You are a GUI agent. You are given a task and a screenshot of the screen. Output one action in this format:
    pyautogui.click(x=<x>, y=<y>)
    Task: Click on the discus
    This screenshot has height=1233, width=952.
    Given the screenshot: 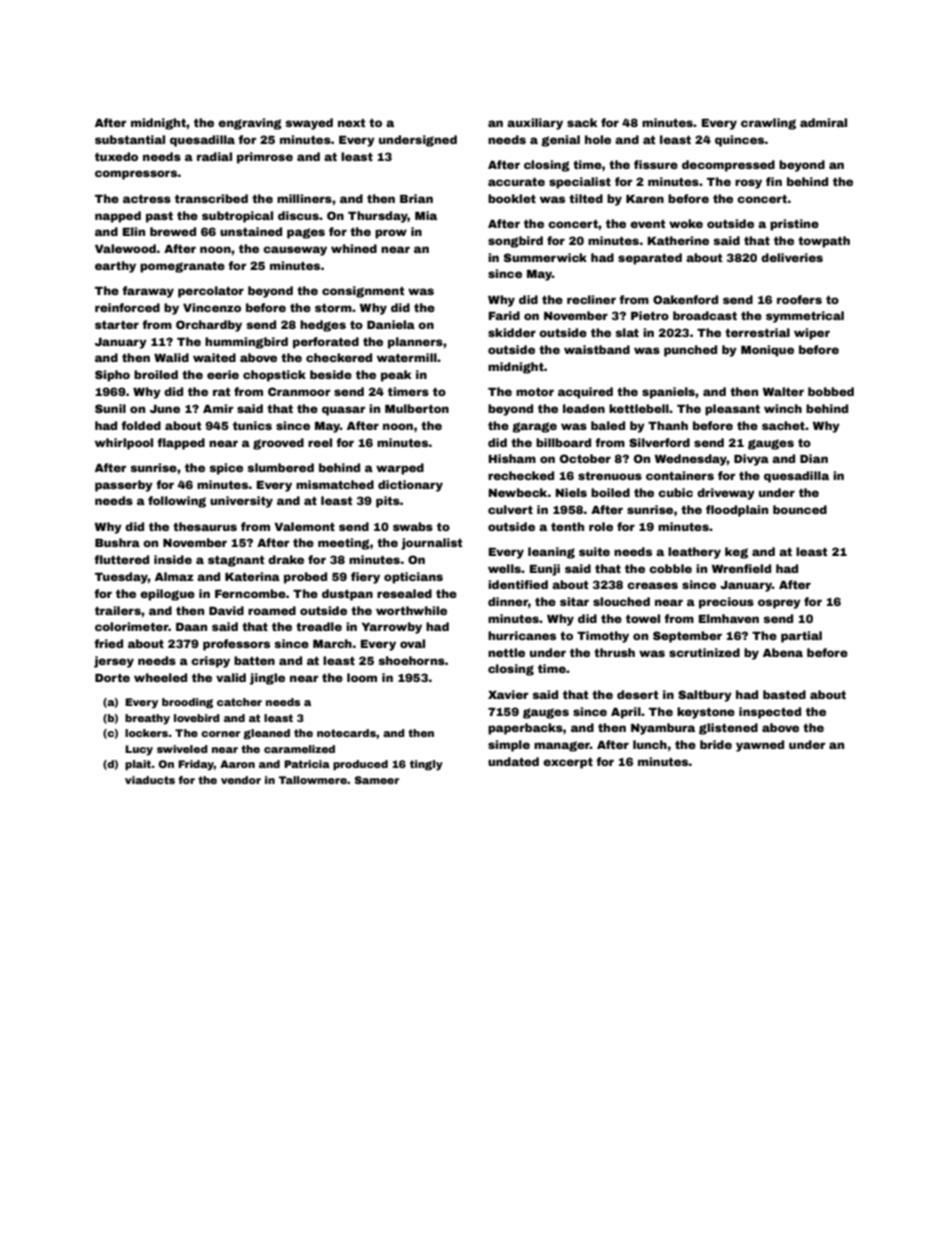 What is the action you would take?
    pyautogui.click(x=298, y=215)
